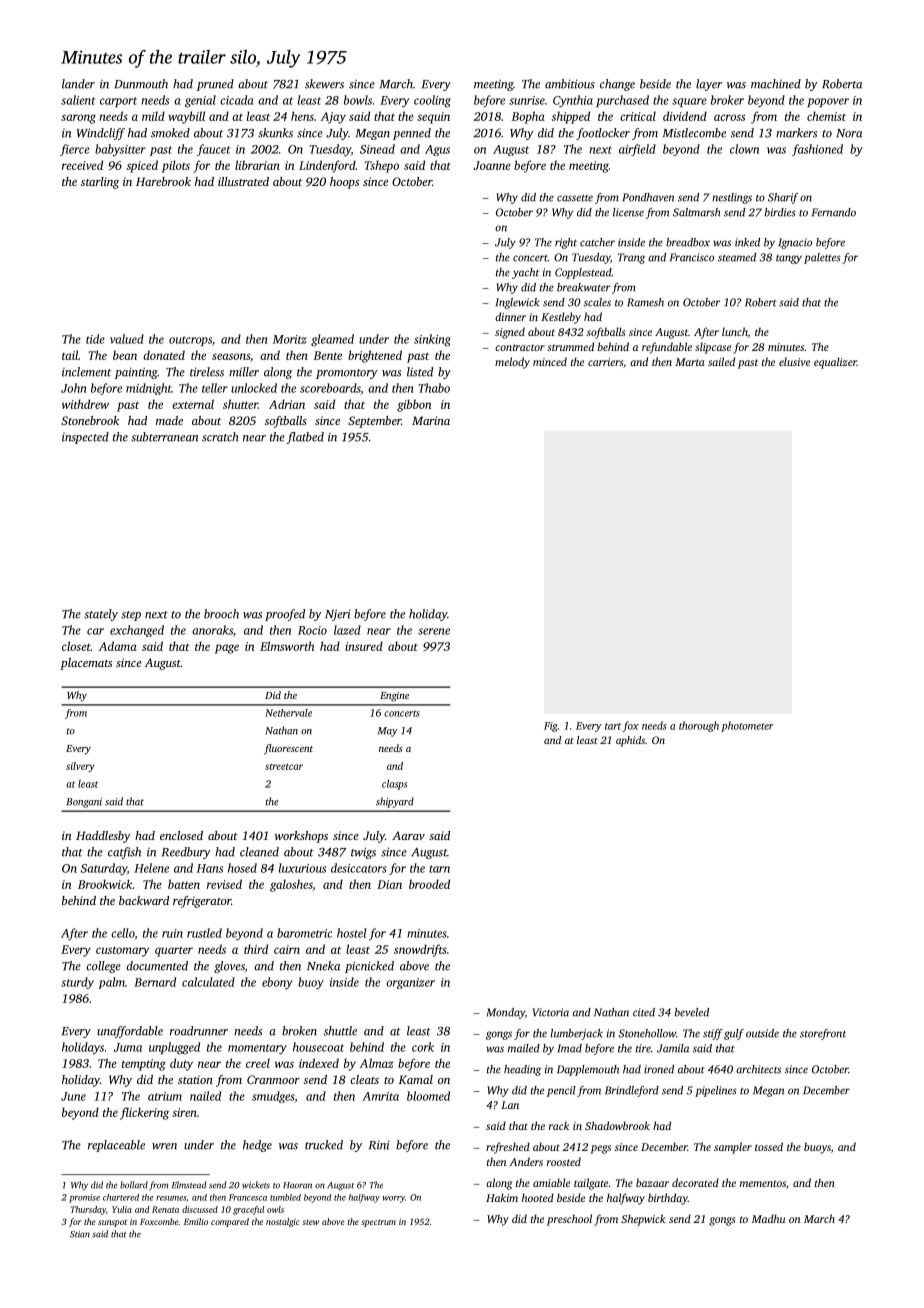 This image has width=924, height=1308. I want to click on chartered, so click(121, 1197).
